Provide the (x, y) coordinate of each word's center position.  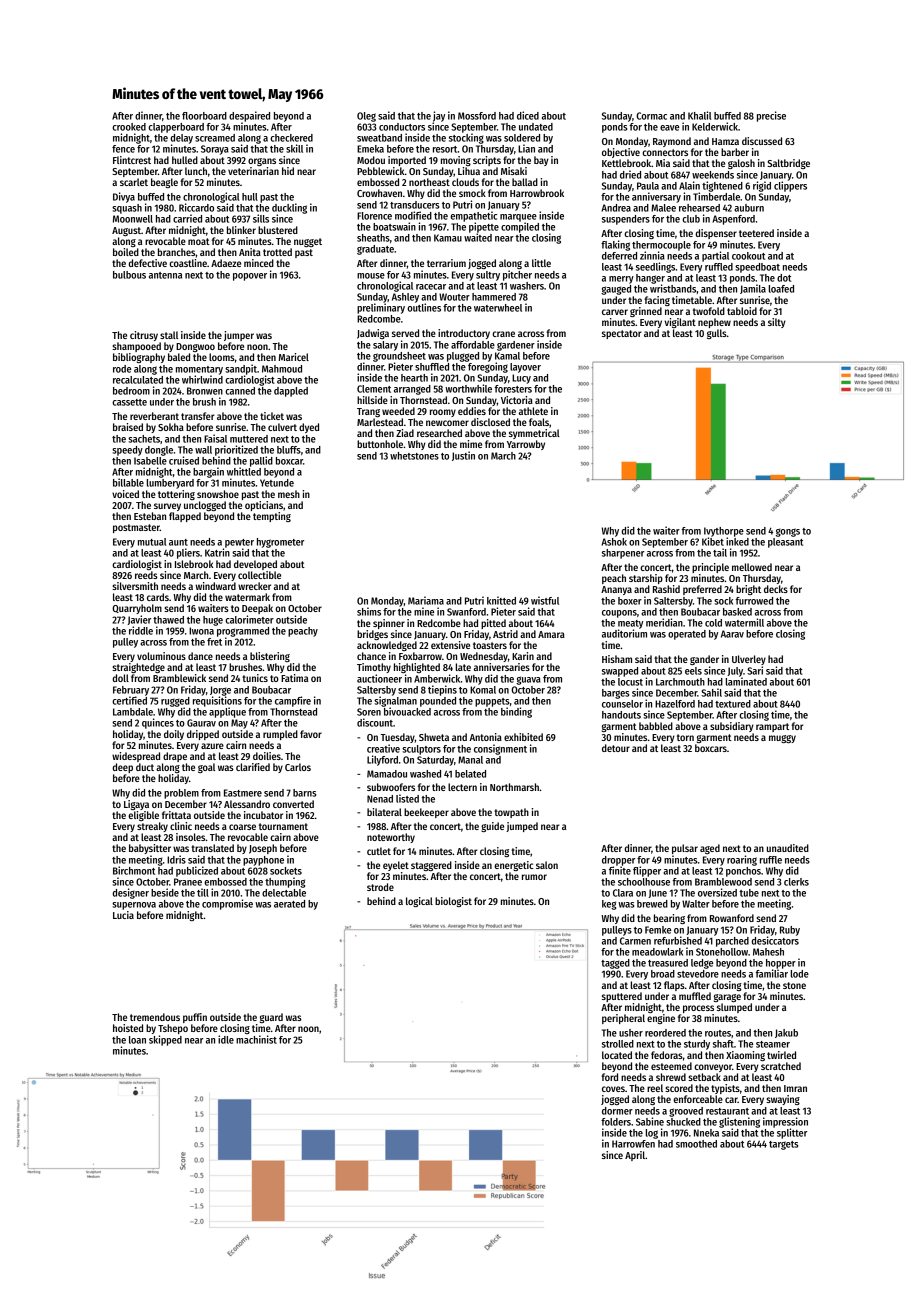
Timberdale (716, 196)
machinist (256, 1039)
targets (783, 1145)
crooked (129, 127)
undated (536, 127)
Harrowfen (633, 1144)
